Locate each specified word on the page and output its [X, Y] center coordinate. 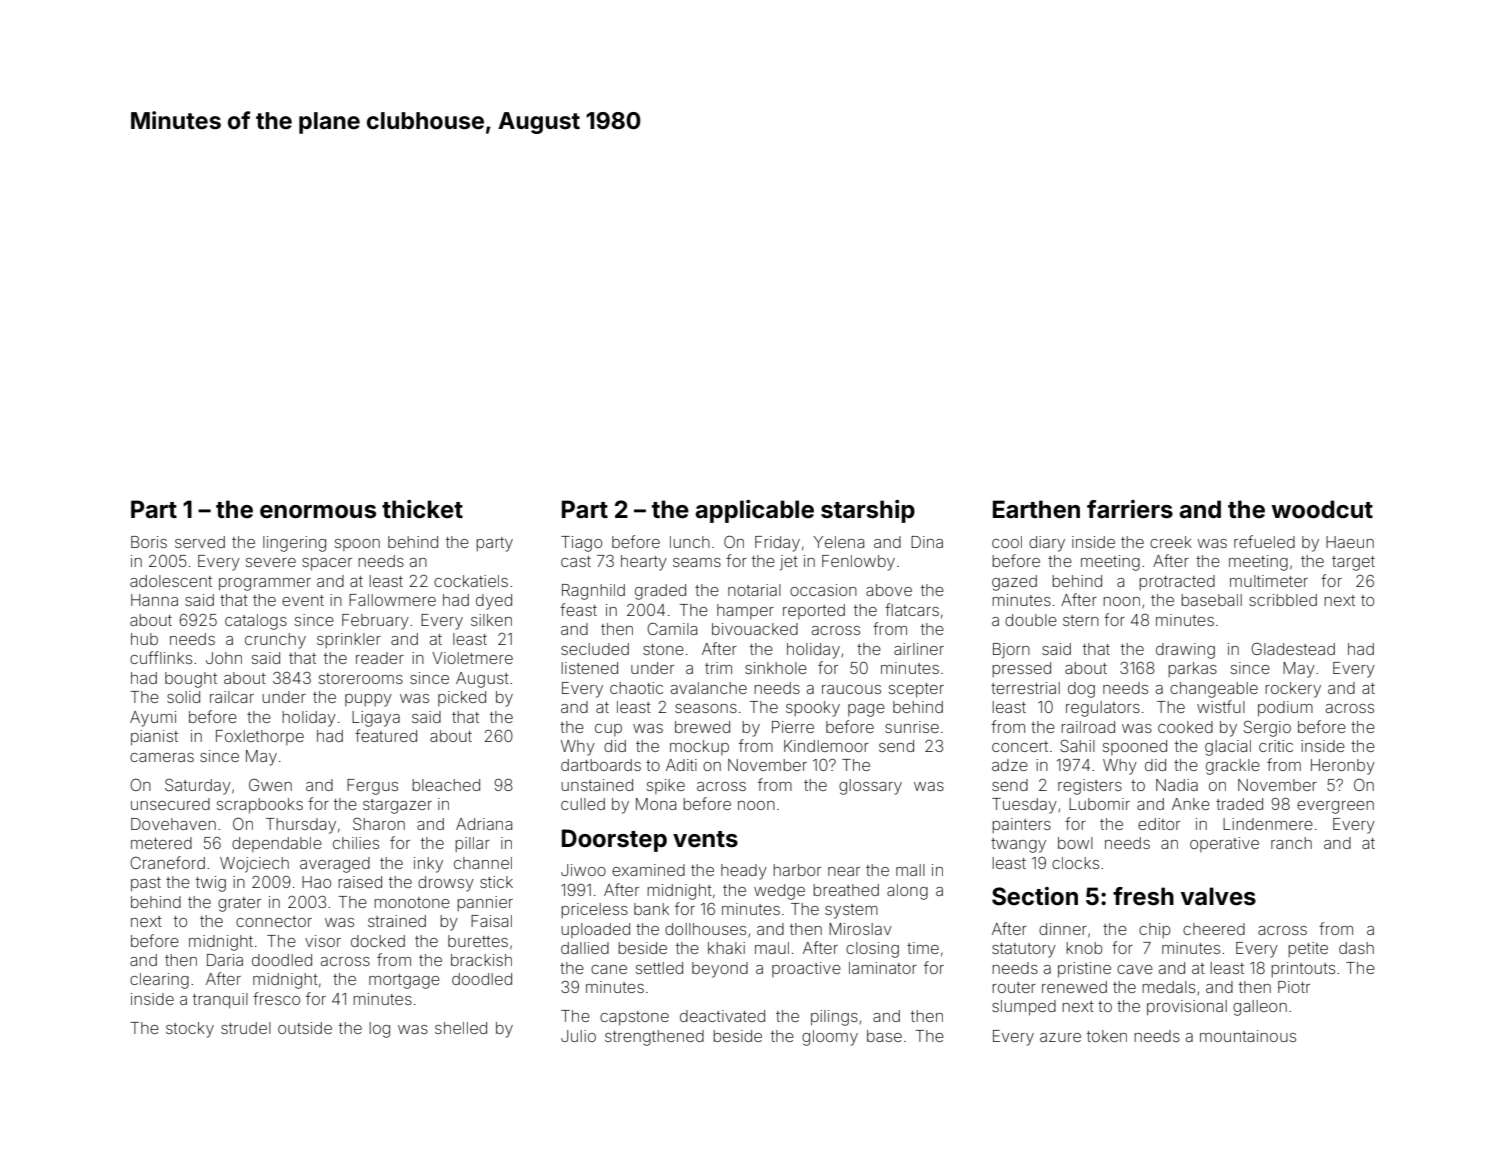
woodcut [1322, 509]
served [200, 542]
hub [144, 639]
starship [868, 511]
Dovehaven [173, 824]
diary [1047, 544]
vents [705, 839]
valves [1218, 896]
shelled [461, 1028]
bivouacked [755, 629]
